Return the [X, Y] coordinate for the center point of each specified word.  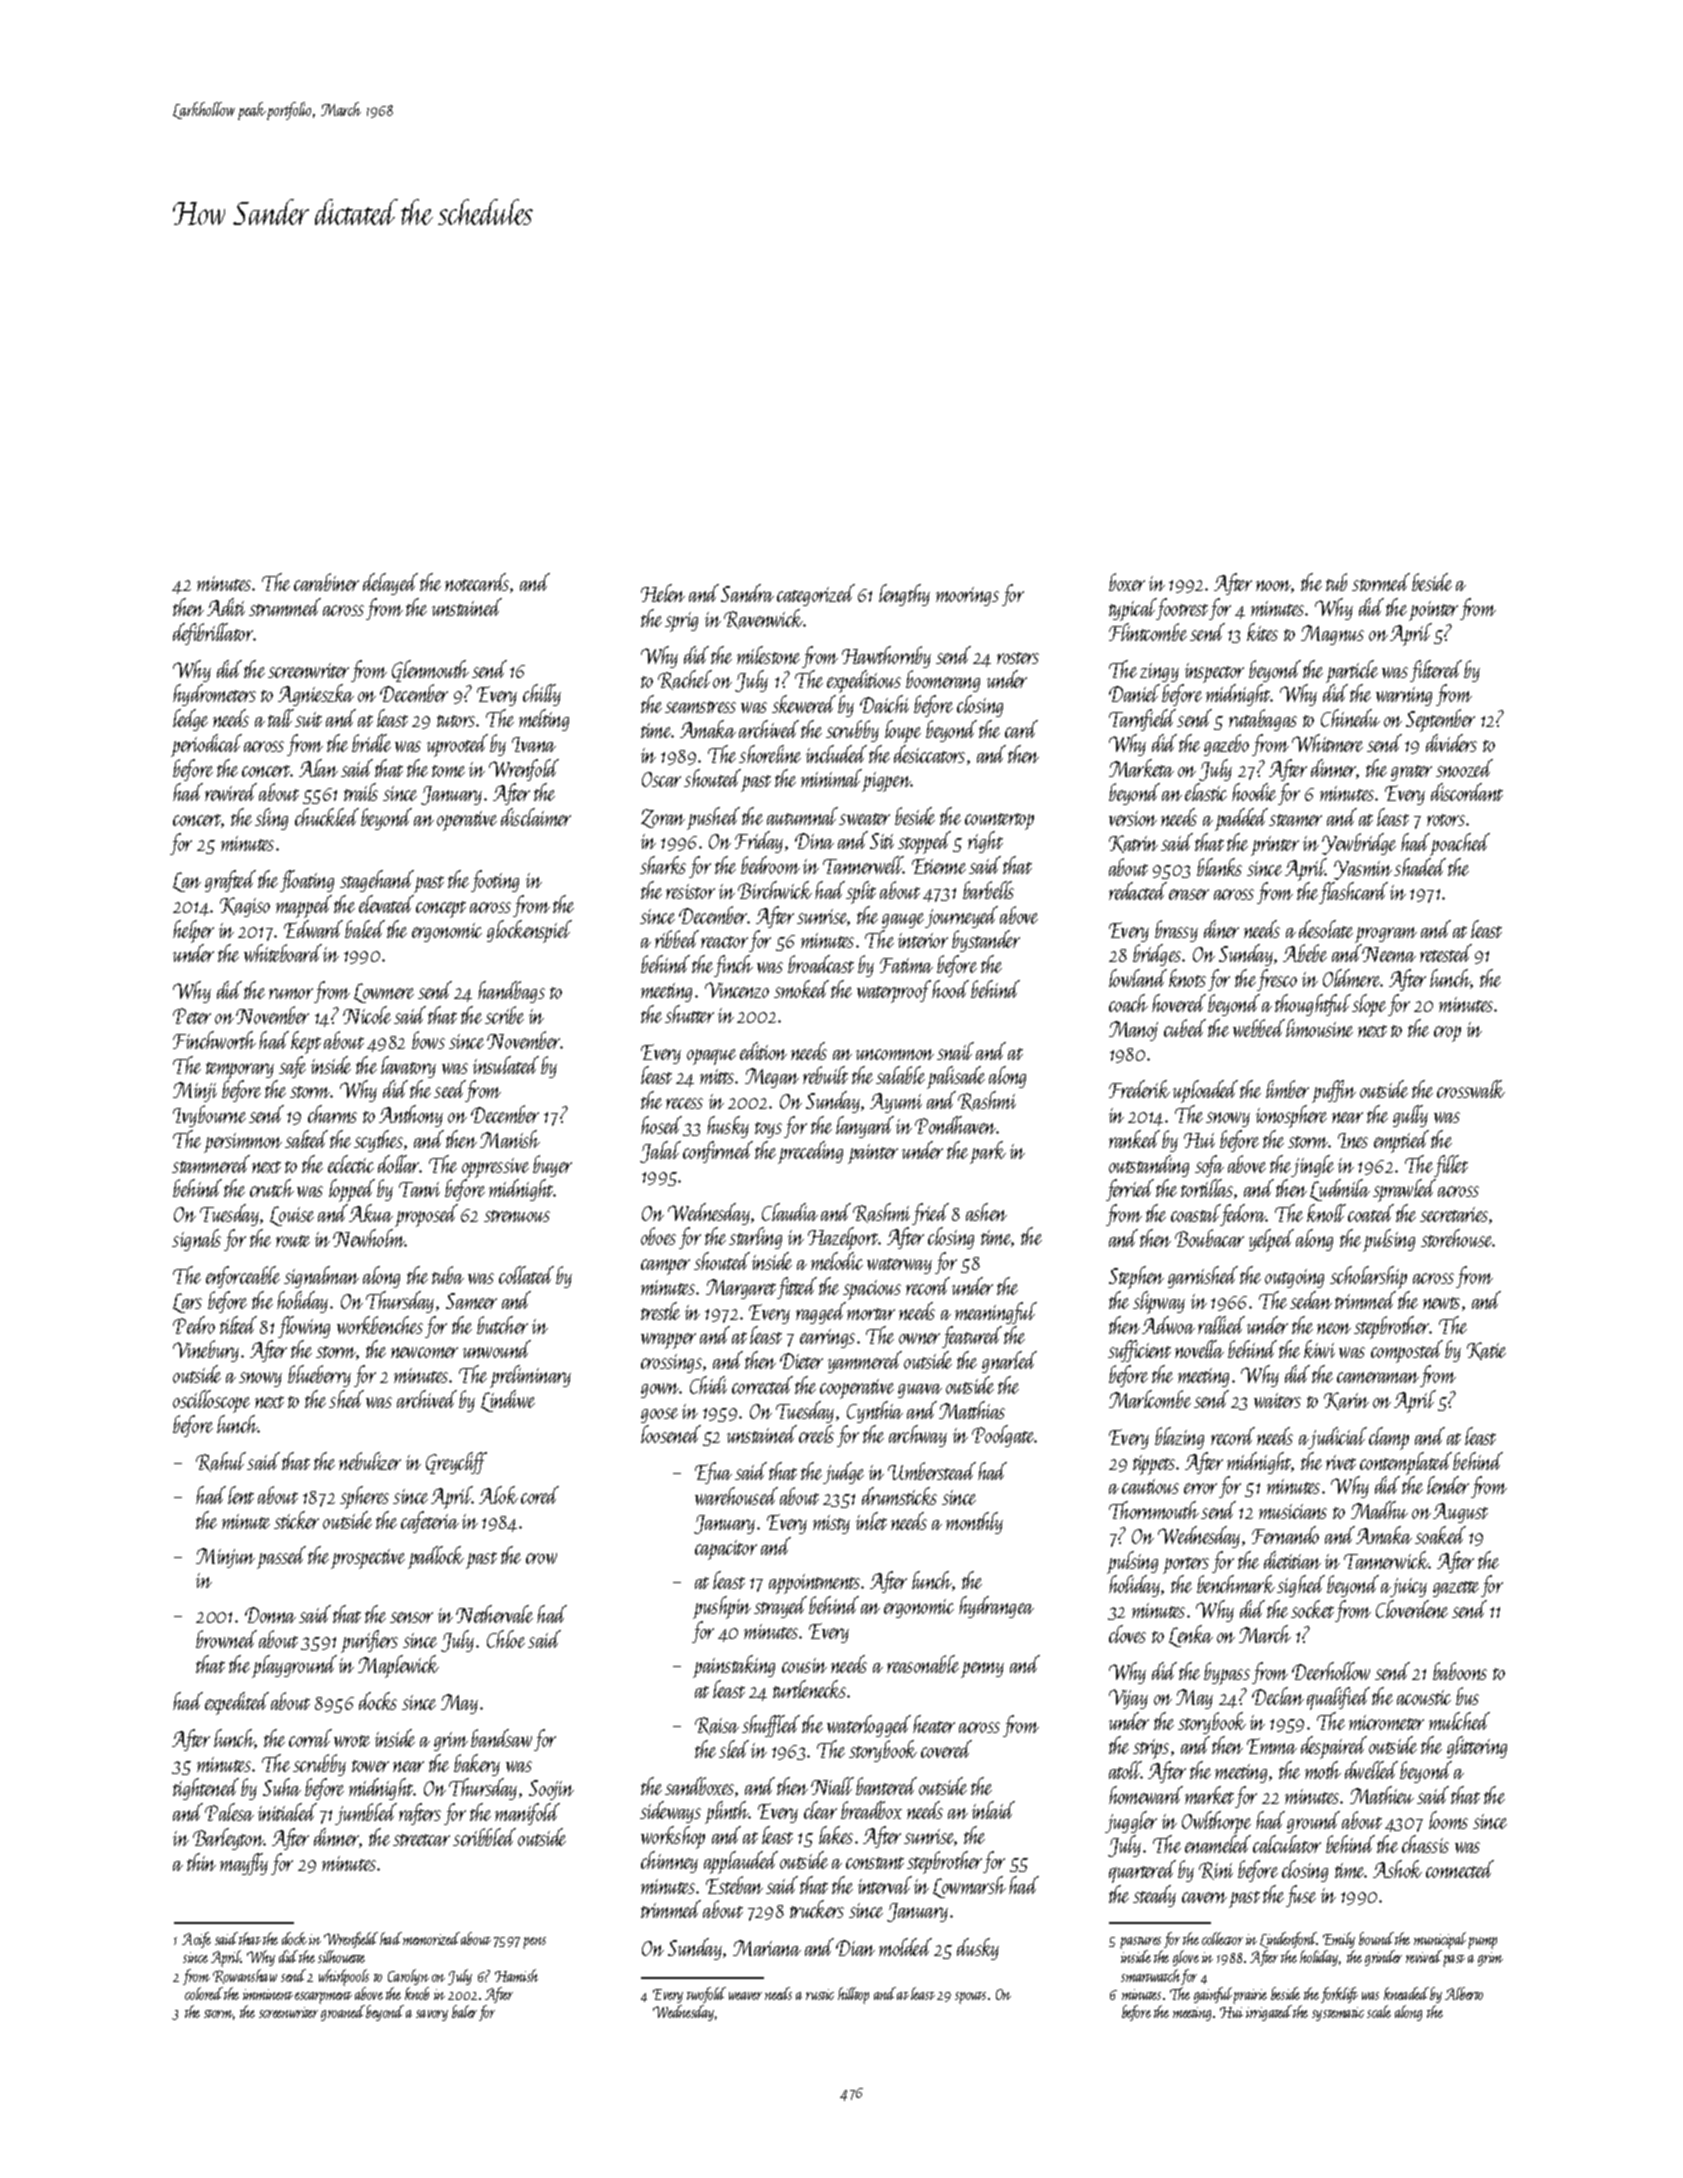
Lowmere [384, 993]
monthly [974, 1523]
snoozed [1464, 768]
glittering [1477, 1747]
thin [201, 1862]
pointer [1433, 611]
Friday [759, 842]
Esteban [734, 1885]
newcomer [424, 1352]
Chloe [506, 1639]
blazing [1179, 1438]
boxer [1127, 582]
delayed [390, 584]
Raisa [717, 1726]
